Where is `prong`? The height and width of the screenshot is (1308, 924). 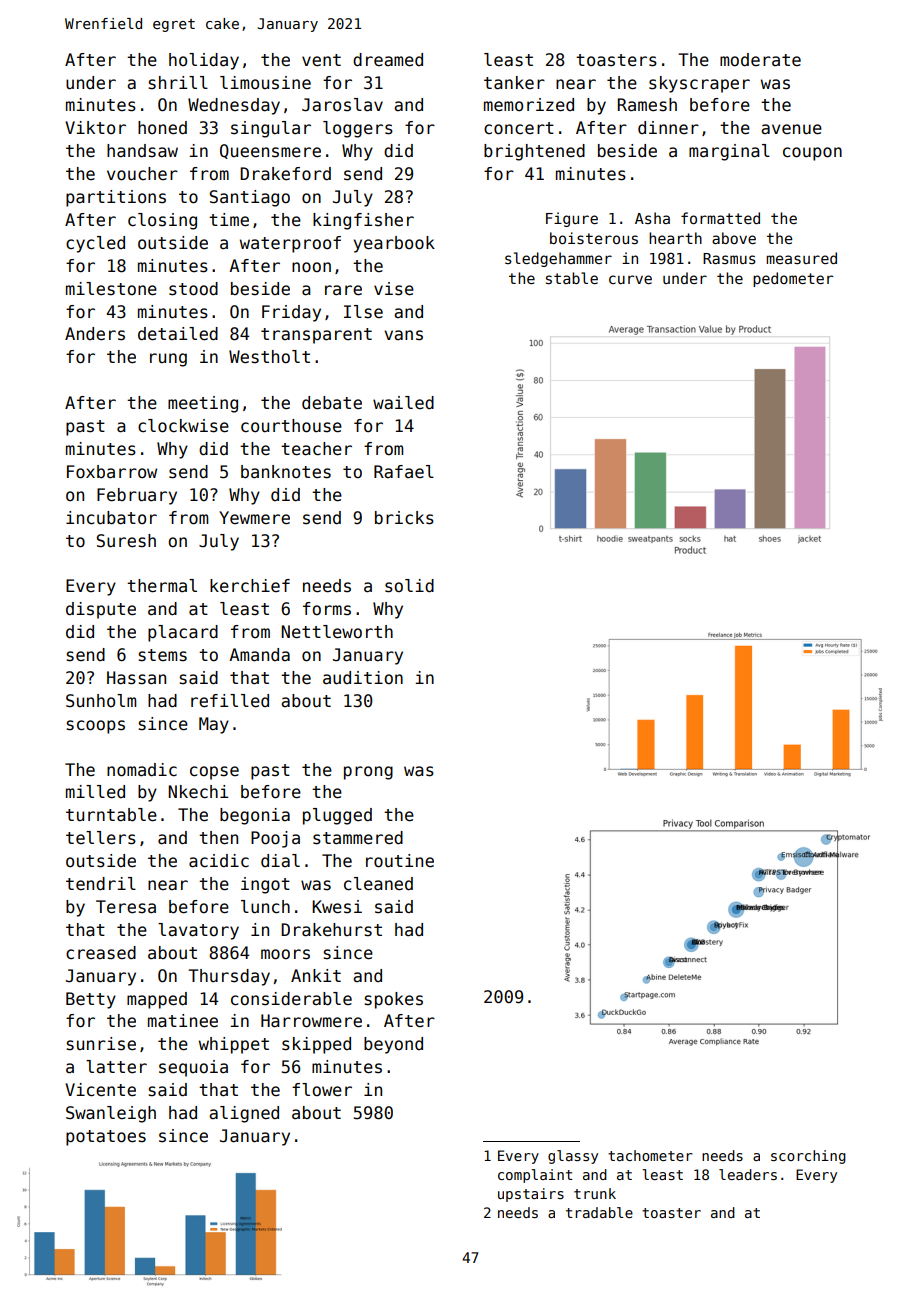
prong is located at coordinates (368, 773).
